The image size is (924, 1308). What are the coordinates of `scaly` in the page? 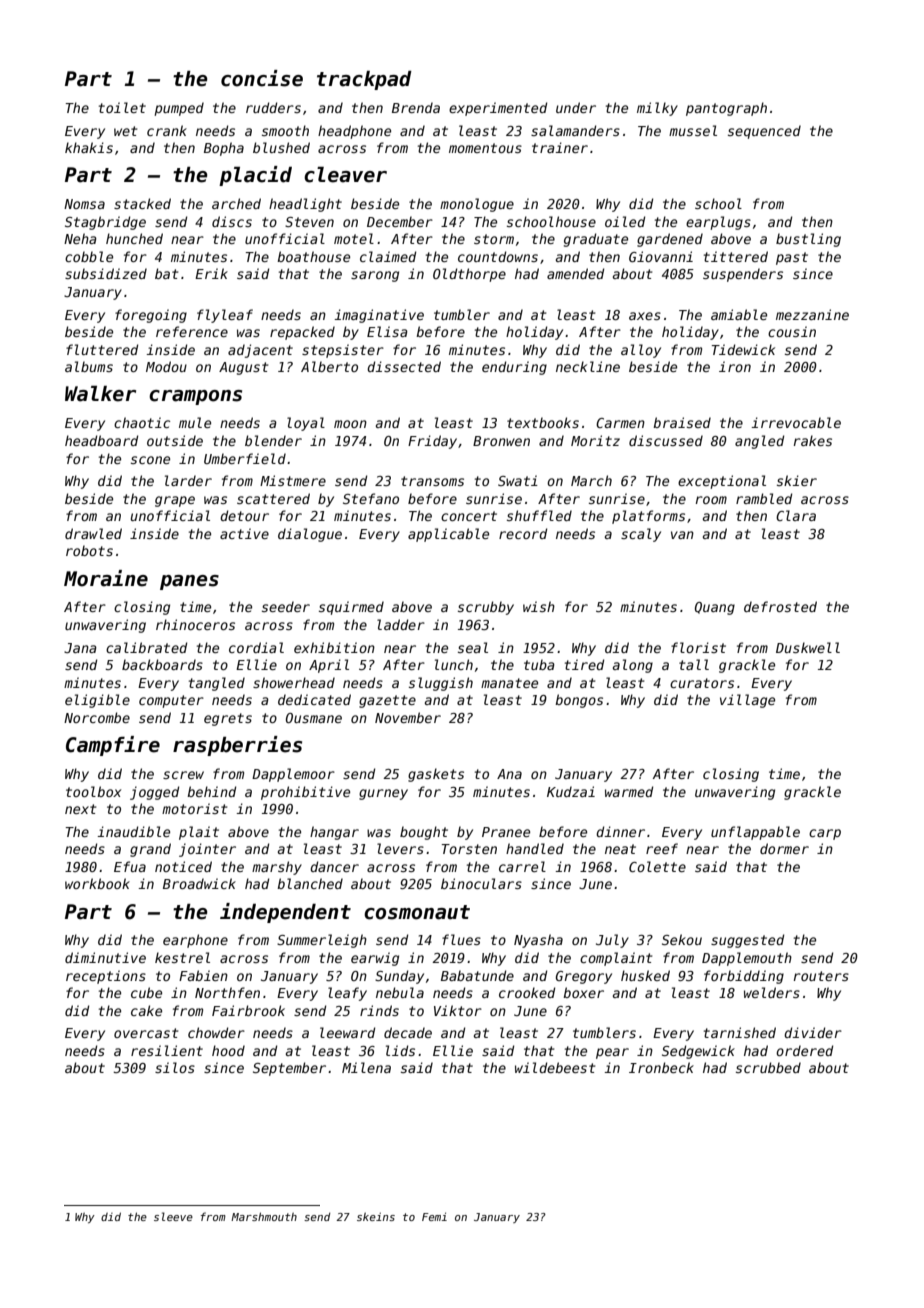 It's located at (641, 535).
